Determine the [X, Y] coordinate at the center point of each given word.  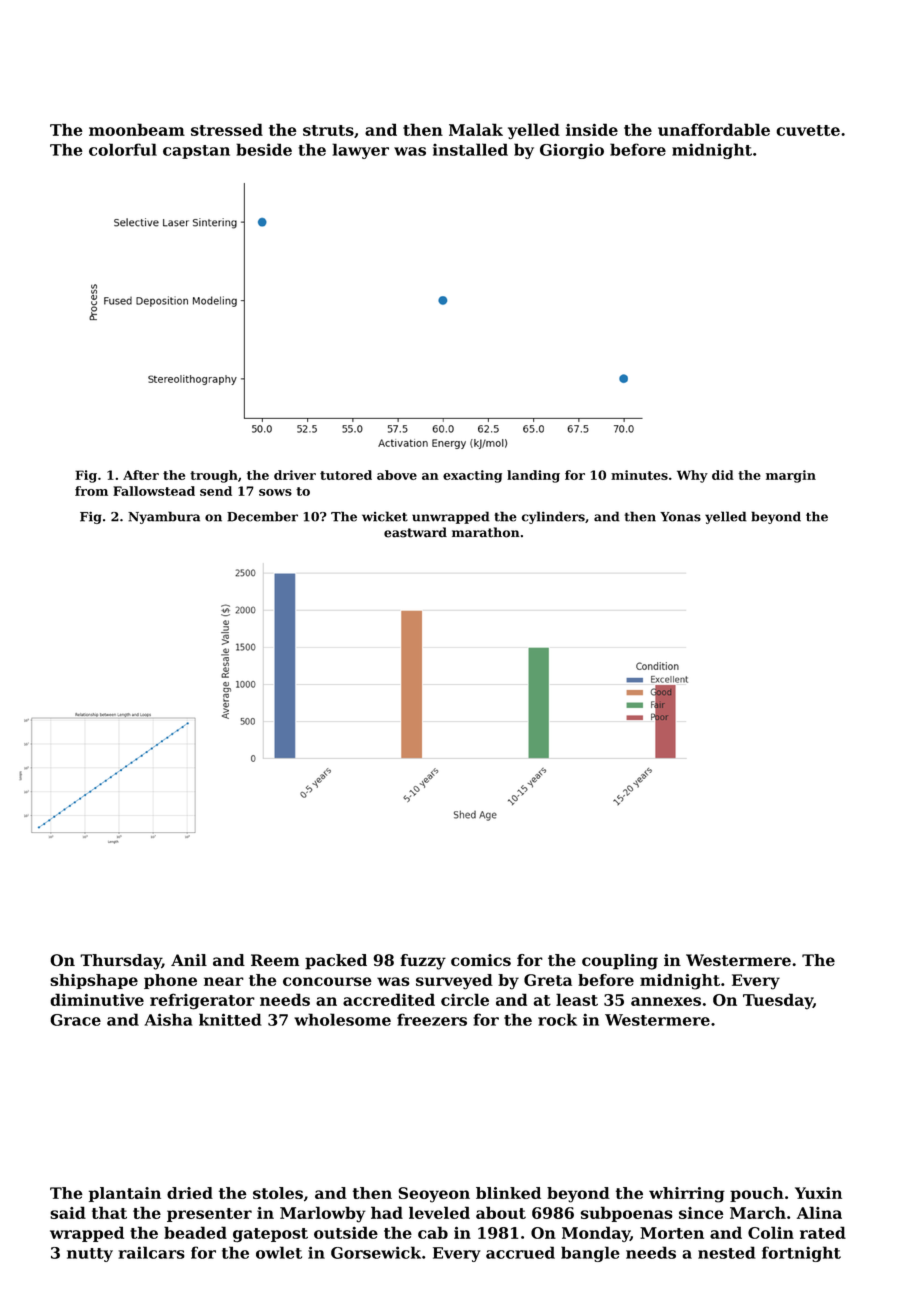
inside [592, 129]
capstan [196, 152]
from [91, 491]
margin [791, 476]
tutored [346, 475]
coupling [620, 962]
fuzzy [423, 962]
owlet [279, 1252]
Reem [275, 960]
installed [470, 149]
